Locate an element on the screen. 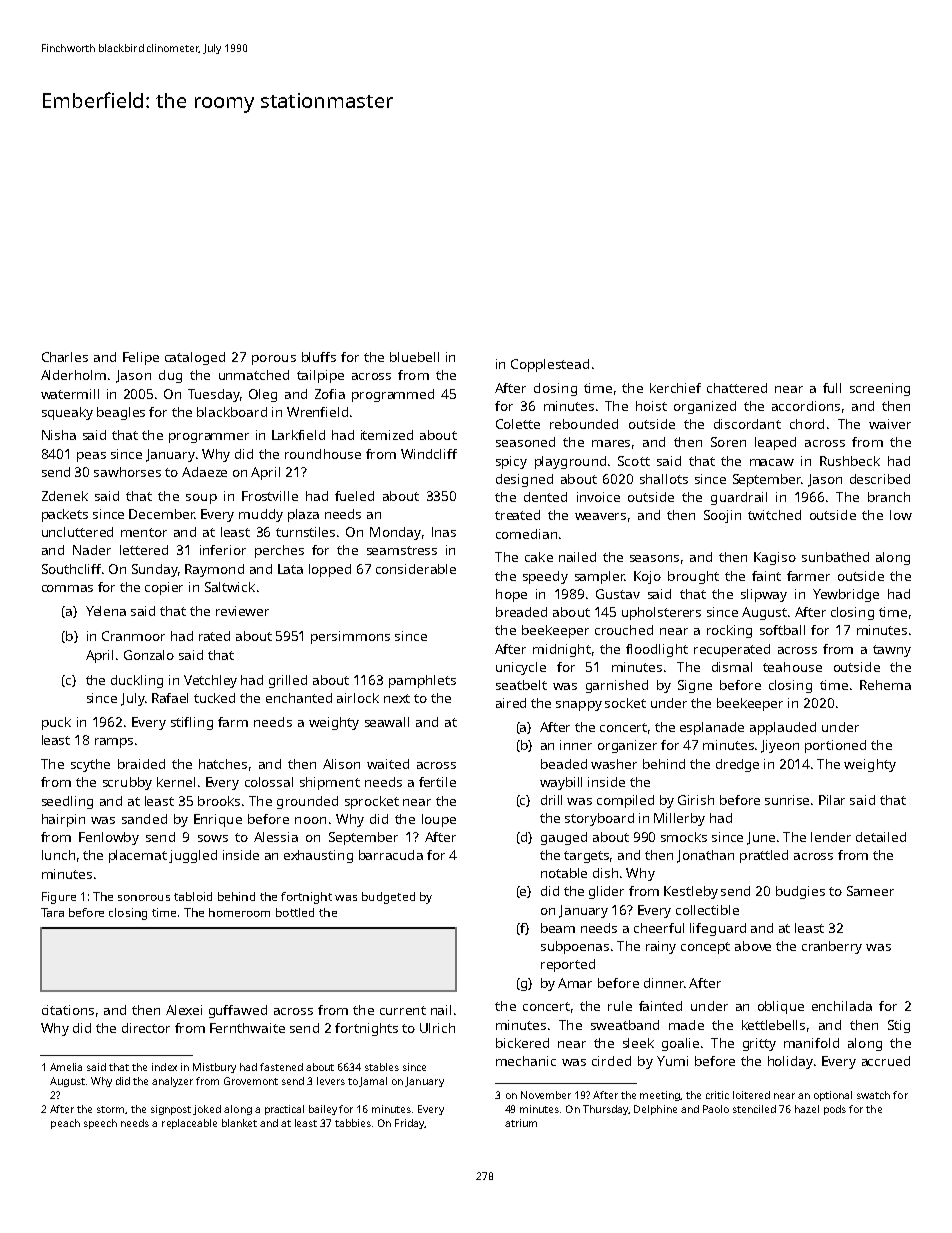  treated is located at coordinates (517, 515).
